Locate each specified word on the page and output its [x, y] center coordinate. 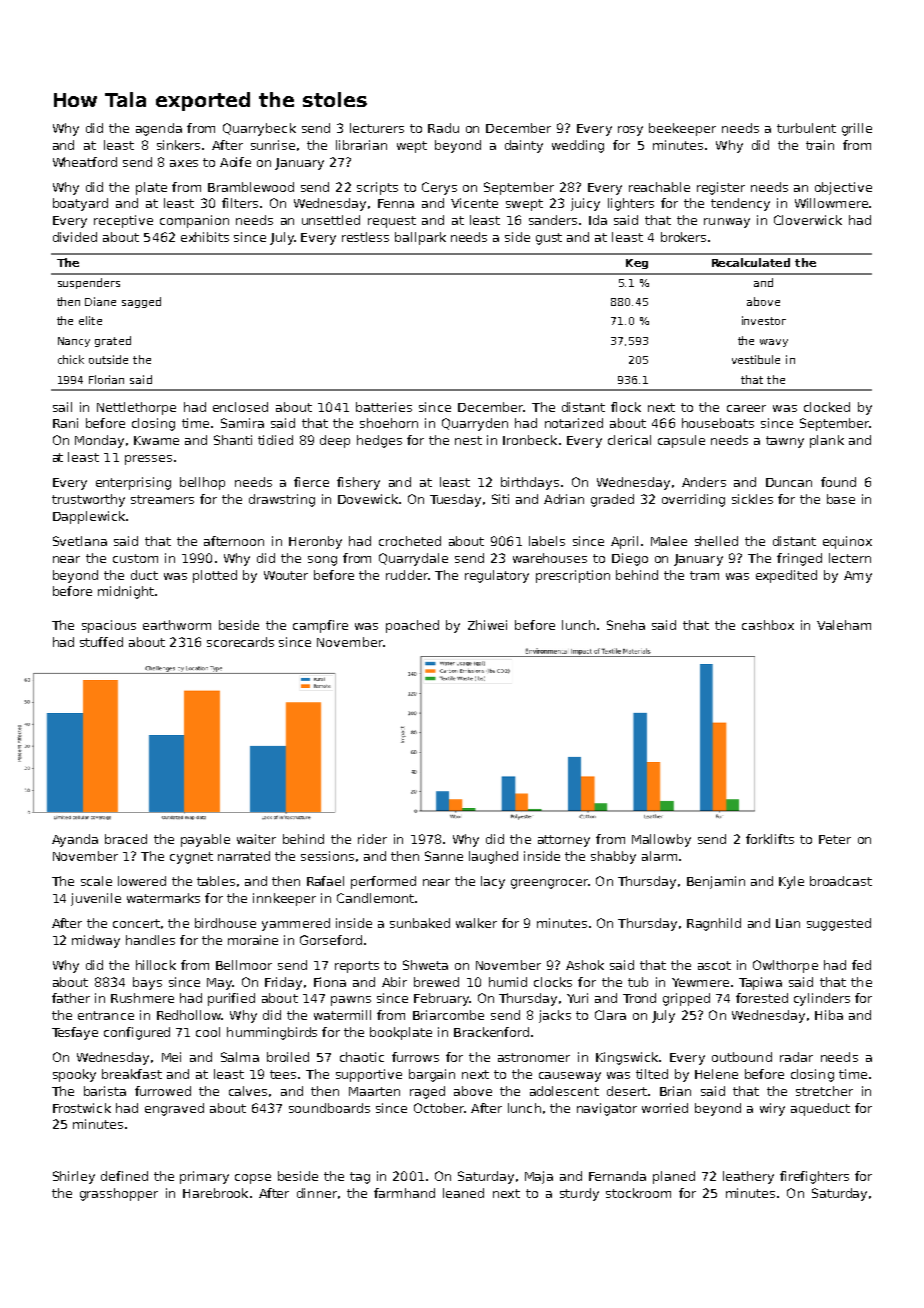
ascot [714, 965]
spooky [74, 1075]
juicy [585, 204]
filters [240, 203]
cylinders [822, 999]
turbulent [806, 128]
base [841, 499]
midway [96, 941]
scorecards [240, 642]
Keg [637, 264]
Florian [106, 379]
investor [764, 320]
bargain [432, 1075]
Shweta [425, 965]
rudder [407, 575]
